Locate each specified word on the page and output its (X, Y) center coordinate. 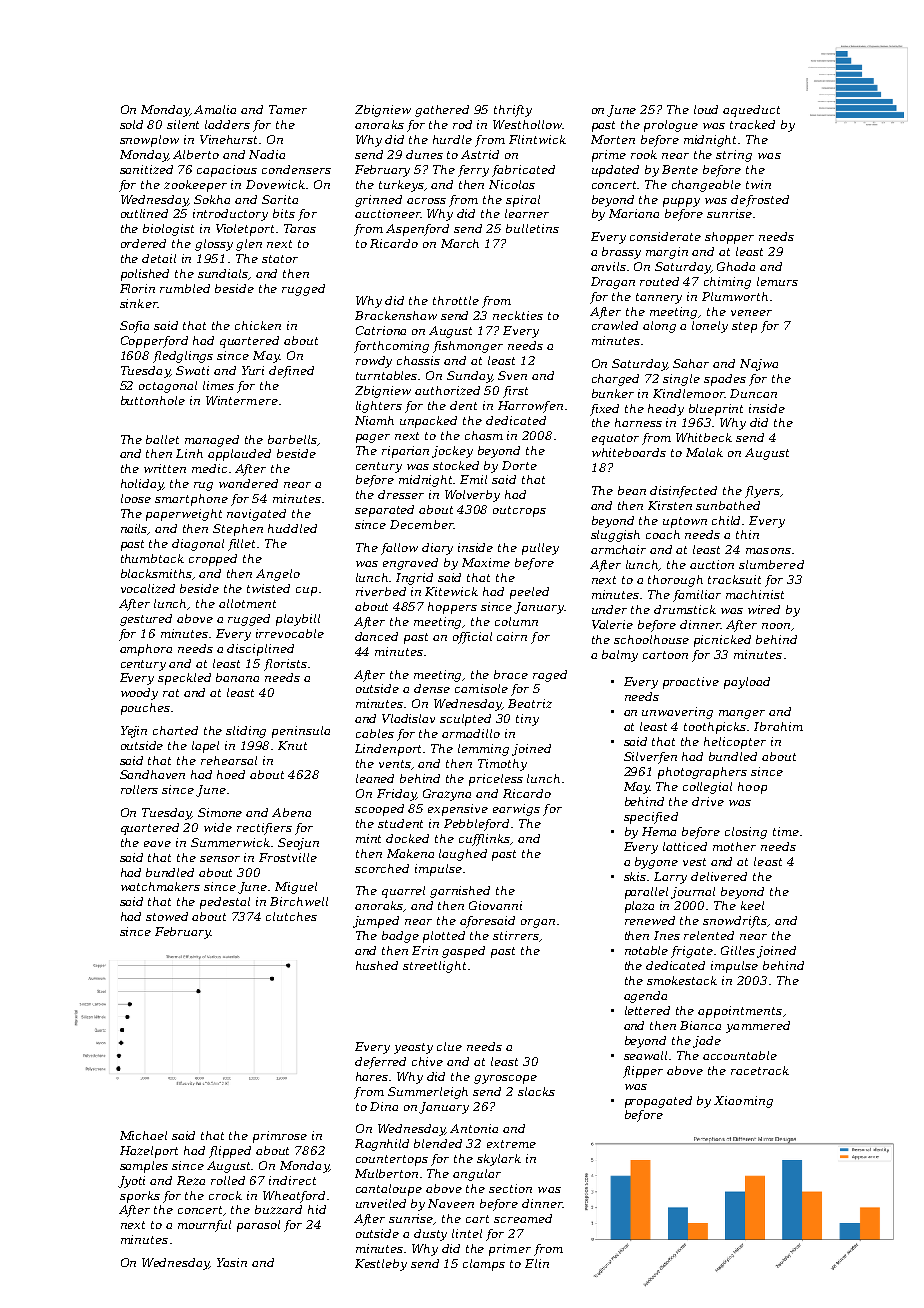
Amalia (215, 109)
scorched (382, 868)
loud (706, 109)
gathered (442, 111)
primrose (280, 1137)
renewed (650, 920)
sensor (220, 859)
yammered (758, 1027)
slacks (536, 1091)
